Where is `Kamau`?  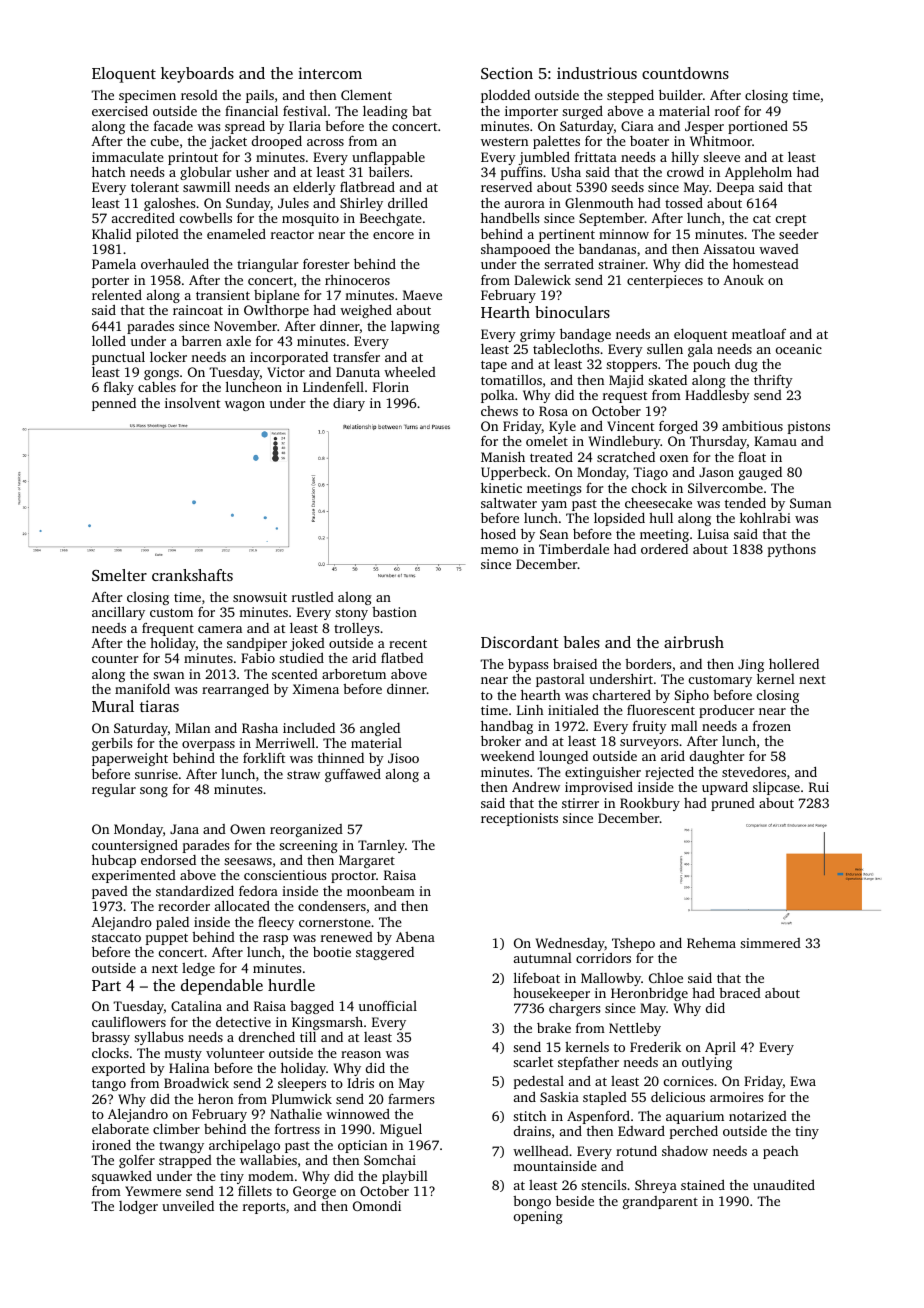
Kamau is located at coordinates (775, 441).
